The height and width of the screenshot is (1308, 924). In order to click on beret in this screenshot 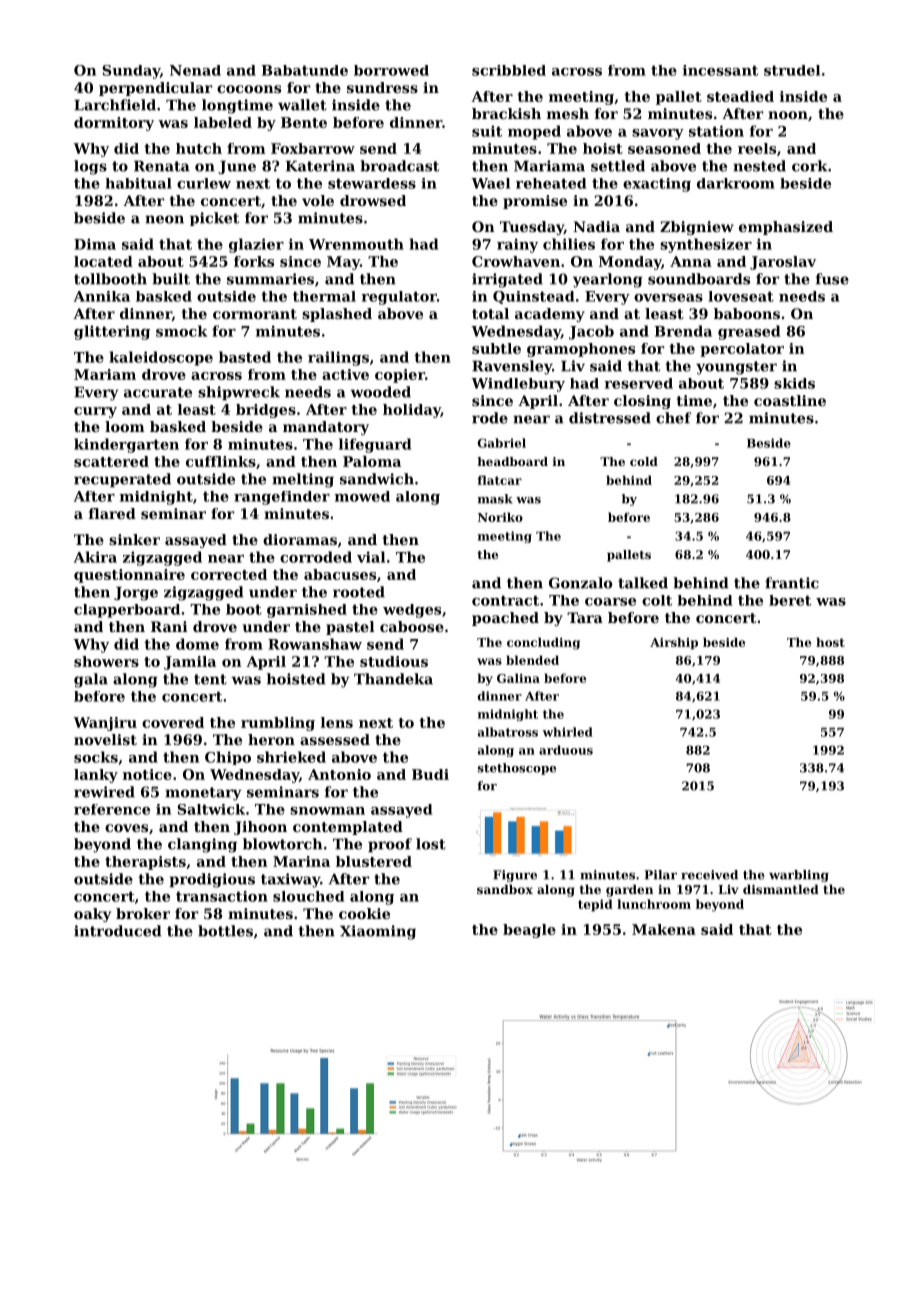, I will do `click(790, 600)`.
